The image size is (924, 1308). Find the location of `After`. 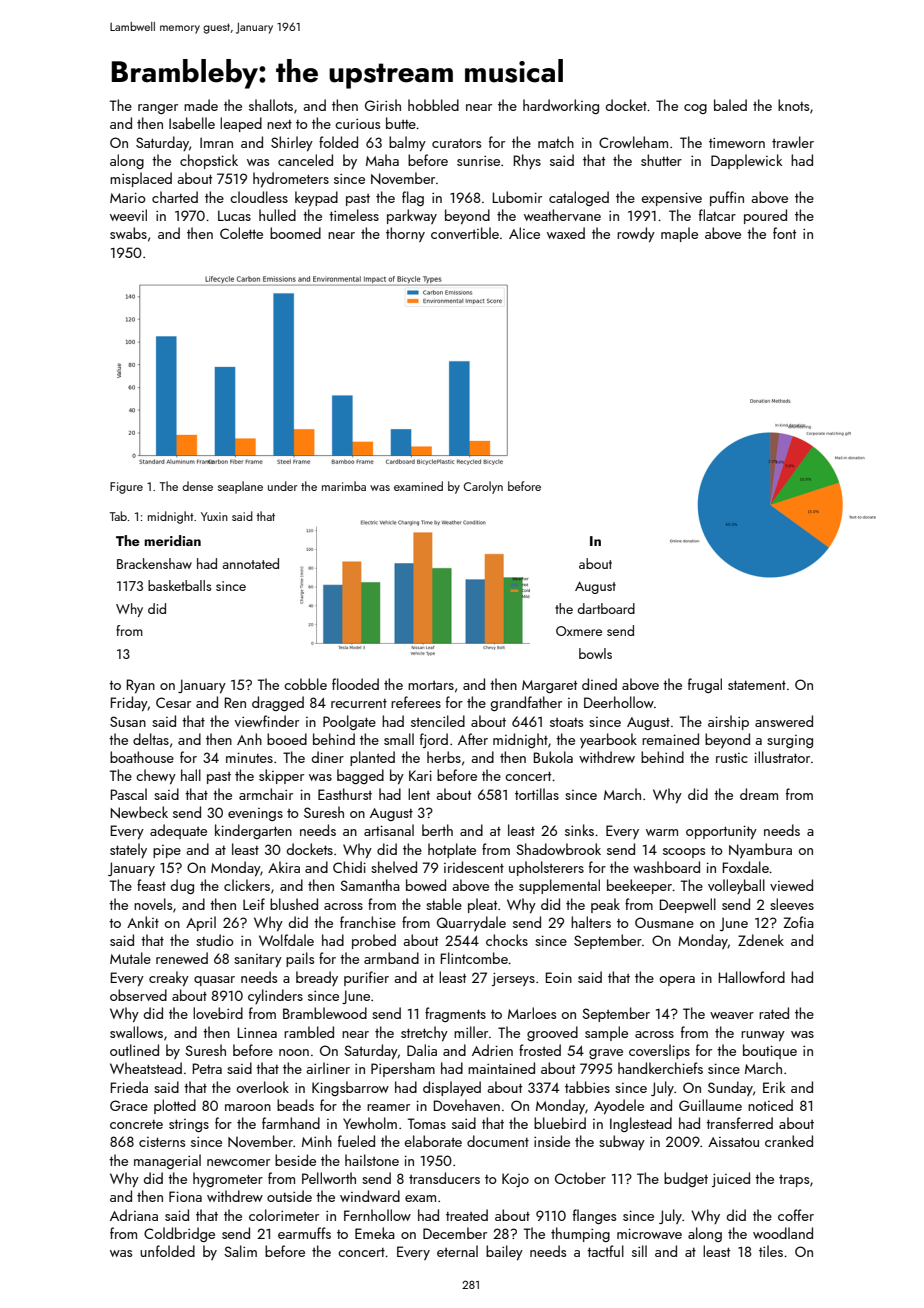

After is located at coordinates (473, 739).
